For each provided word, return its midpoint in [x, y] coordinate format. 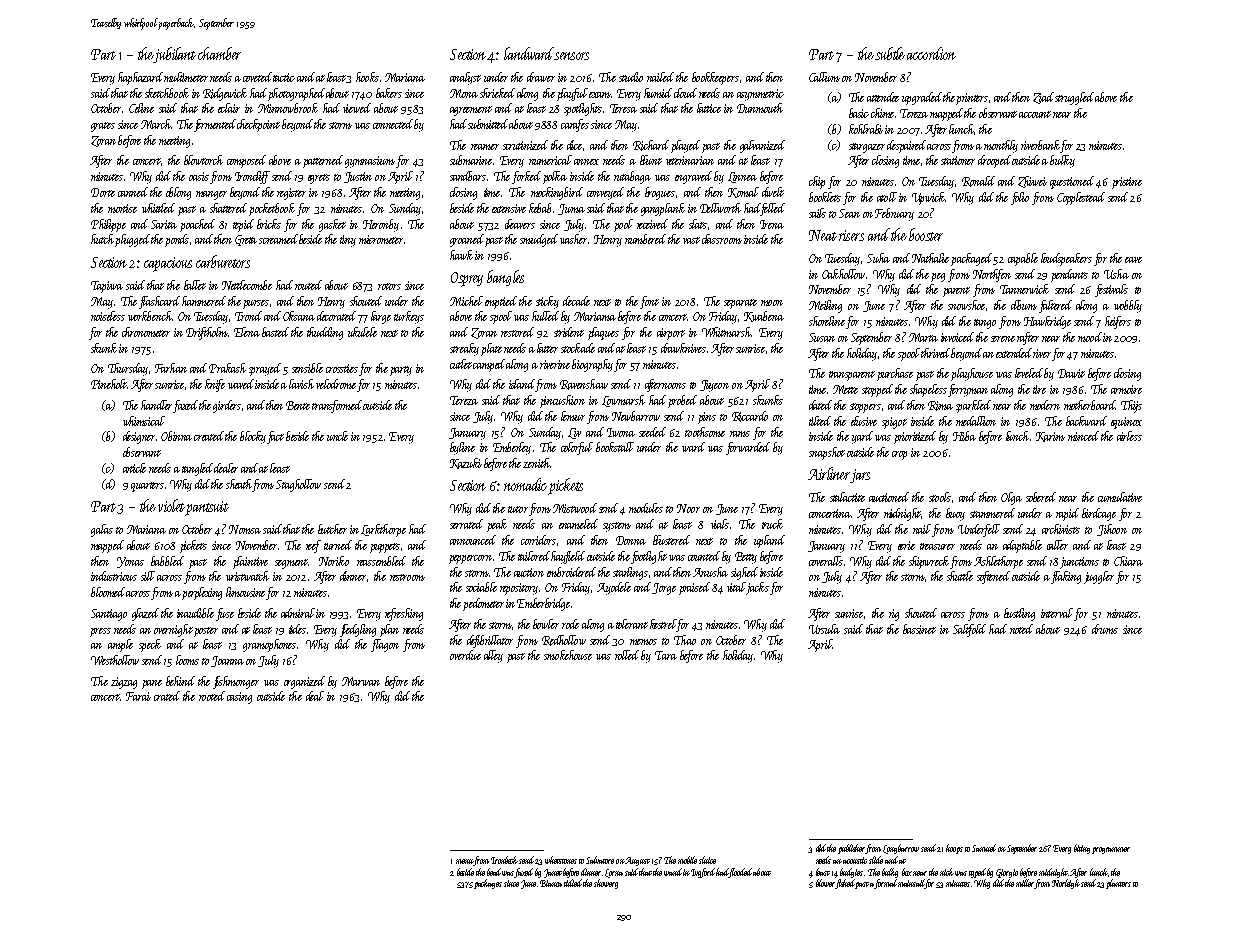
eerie [906, 545]
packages [488, 884]
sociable [481, 587]
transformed [338, 406]
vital [736, 587]
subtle [890, 53]
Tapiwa [107, 287]
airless [1129, 436]
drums [1105, 629]
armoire [1126, 389]
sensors [572, 56]
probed [682, 401]
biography [592, 365]
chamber [219, 53]
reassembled [381, 561]
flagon [385, 645]
